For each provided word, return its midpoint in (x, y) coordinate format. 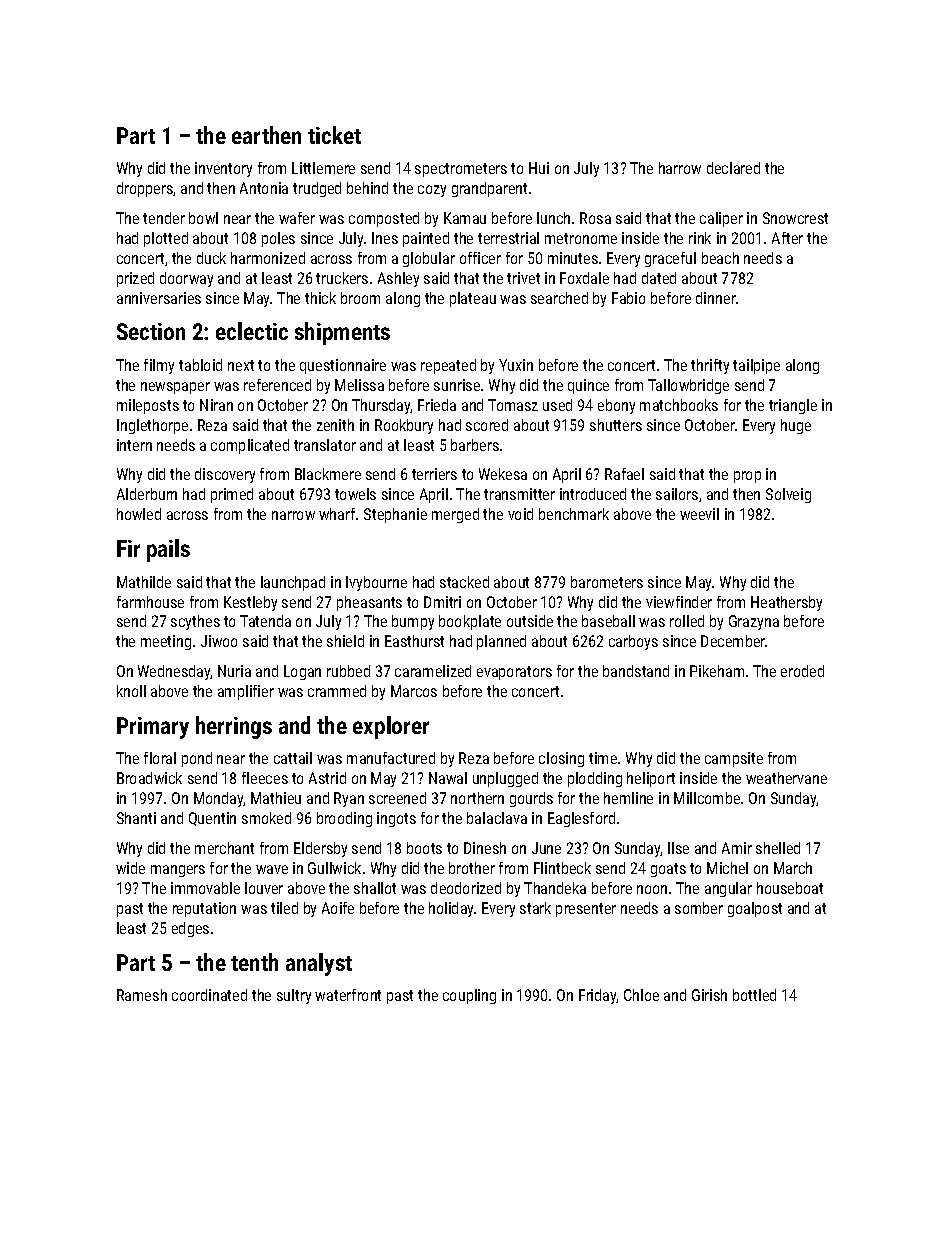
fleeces (265, 778)
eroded (802, 671)
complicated (250, 446)
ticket (334, 135)
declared (733, 168)
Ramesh (142, 995)
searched (559, 298)
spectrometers (461, 170)
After (787, 238)
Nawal (448, 778)
